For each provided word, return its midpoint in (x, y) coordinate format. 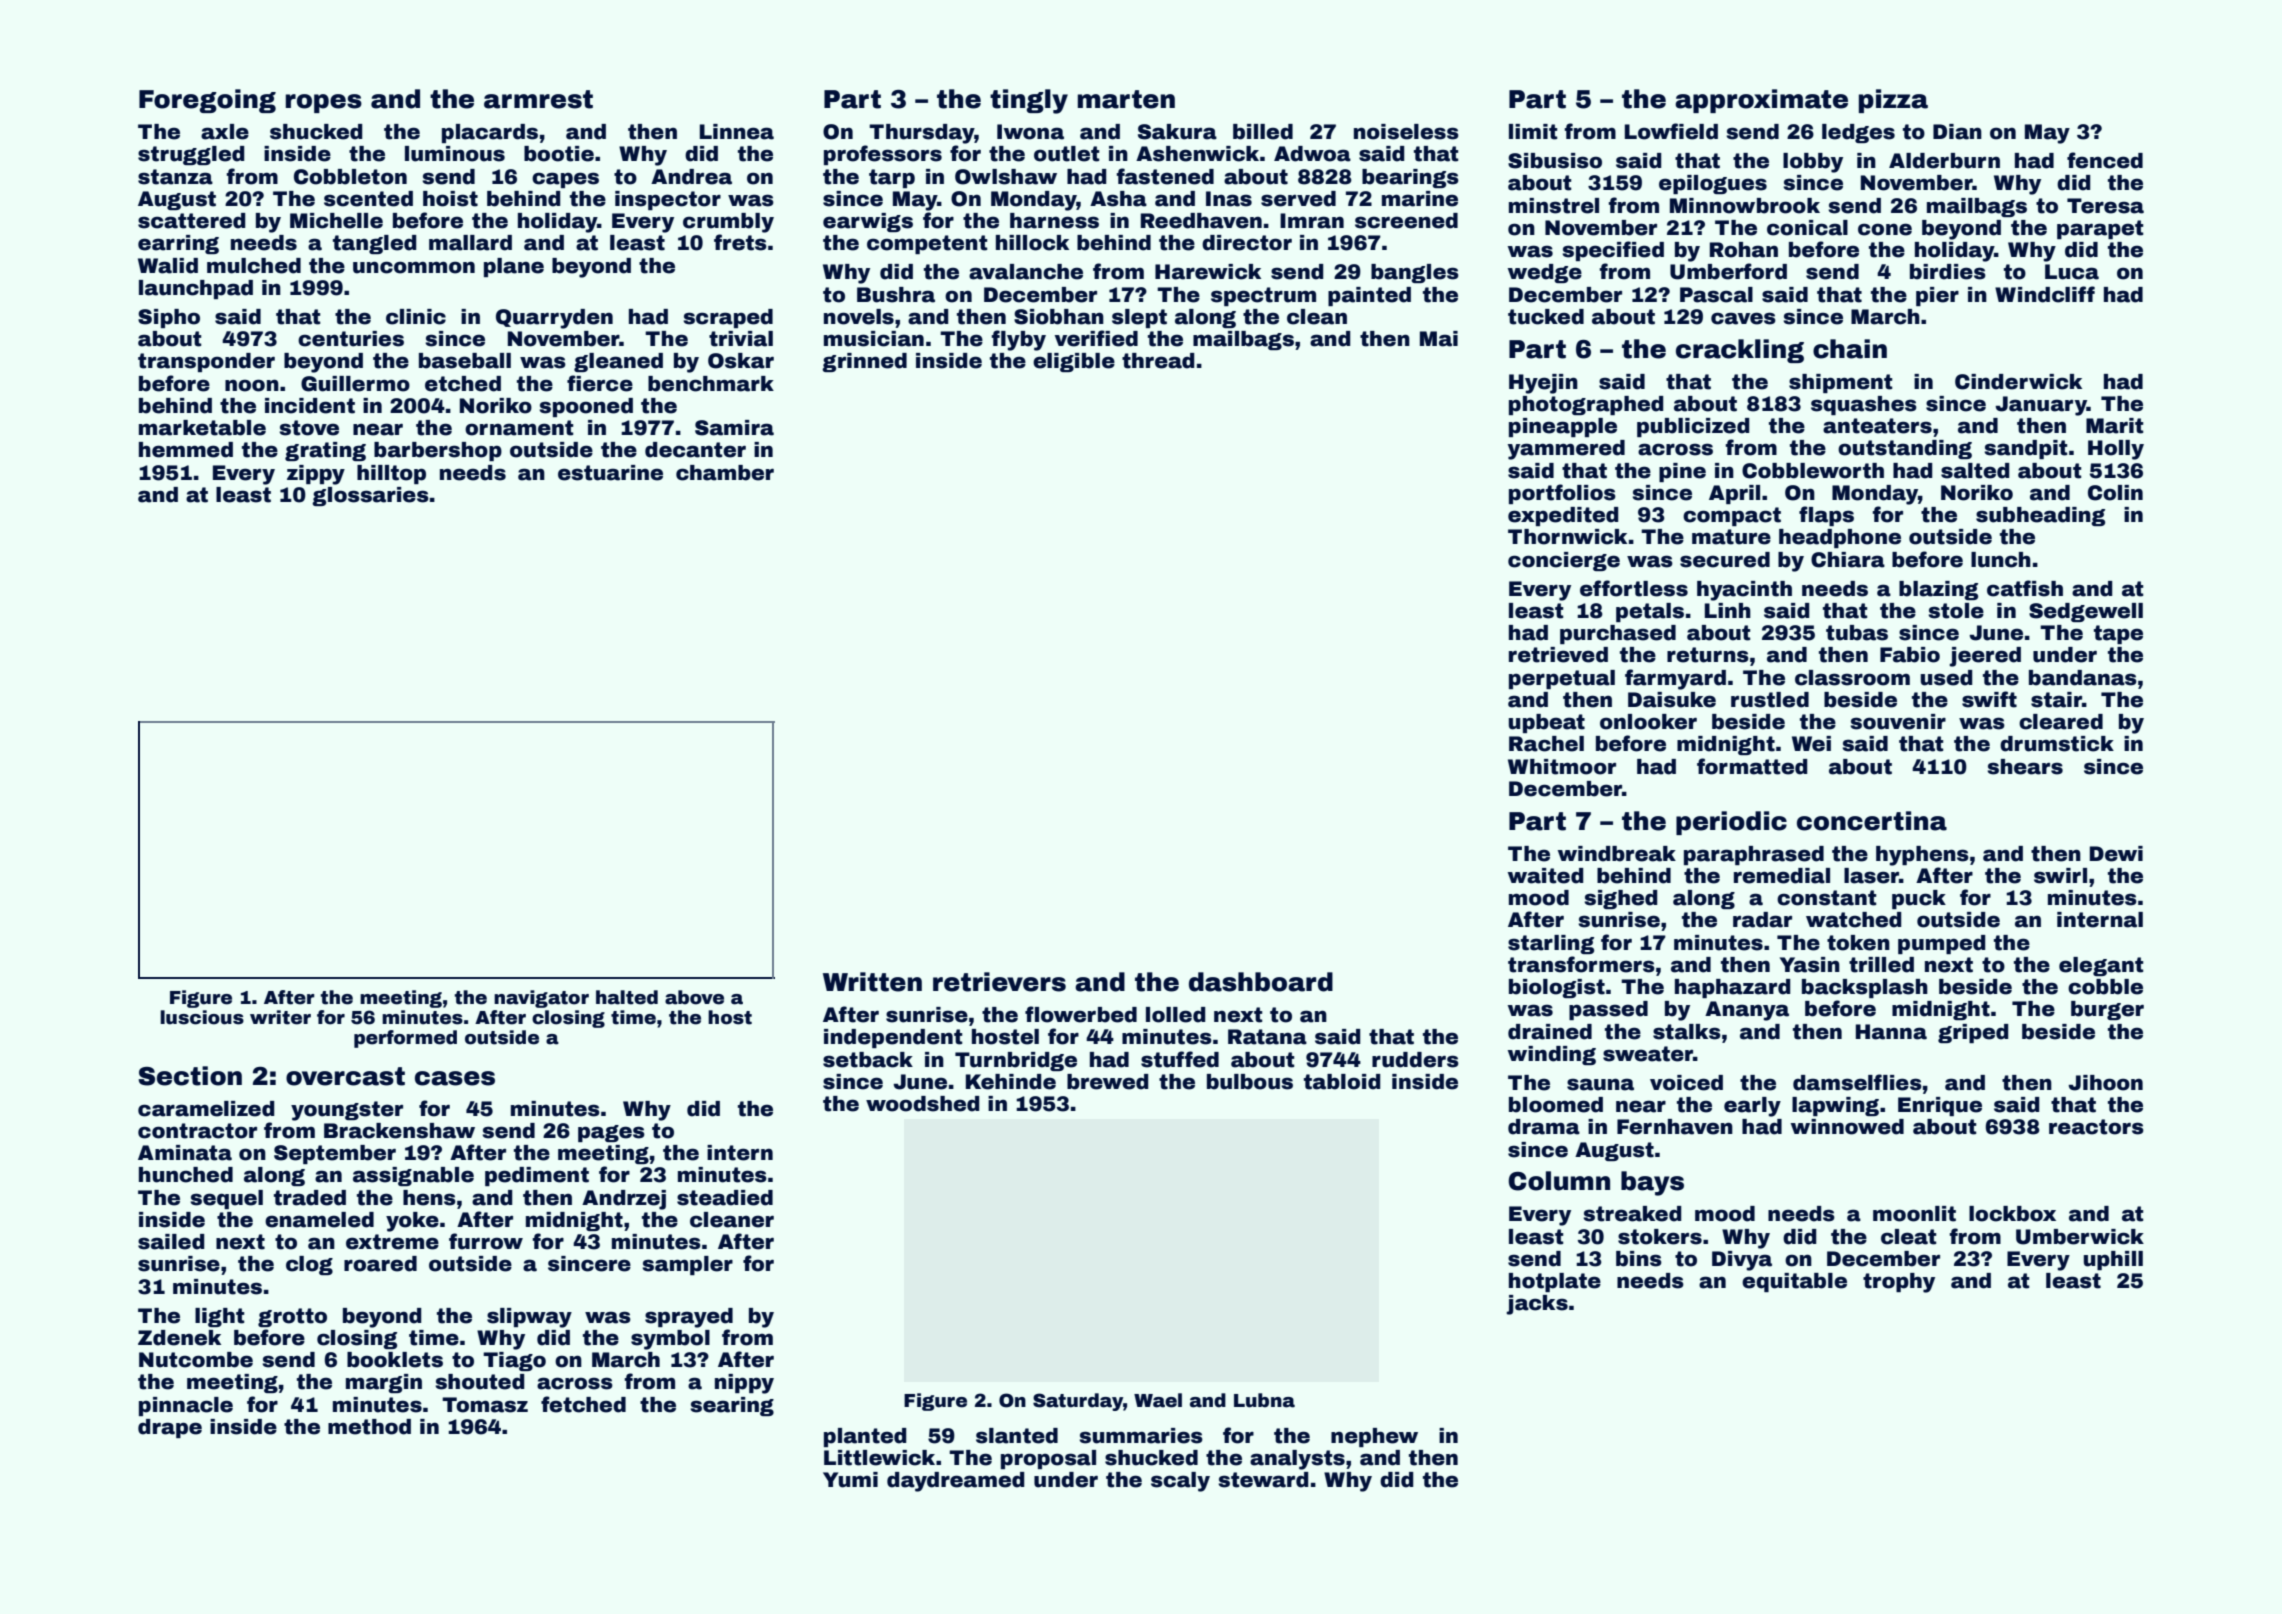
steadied (725, 1198)
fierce (600, 383)
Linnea (737, 132)
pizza (1893, 101)
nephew (1374, 1437)
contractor (197, 1131)
